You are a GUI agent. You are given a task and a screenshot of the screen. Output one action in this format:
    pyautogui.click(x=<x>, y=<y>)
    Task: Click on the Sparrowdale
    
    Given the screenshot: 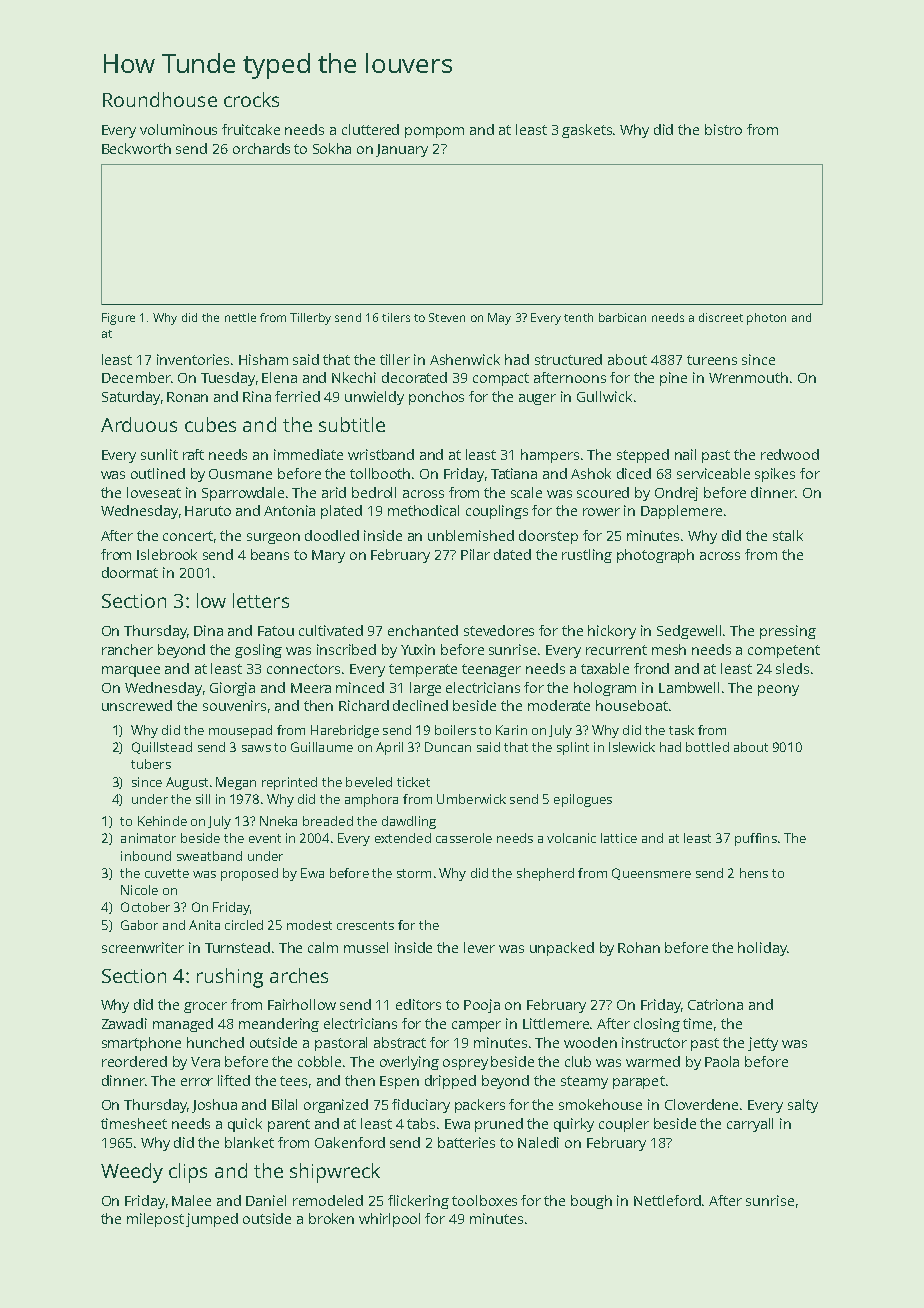 What is the action you would take?
    pyautogui.click(x=243, y=494)
